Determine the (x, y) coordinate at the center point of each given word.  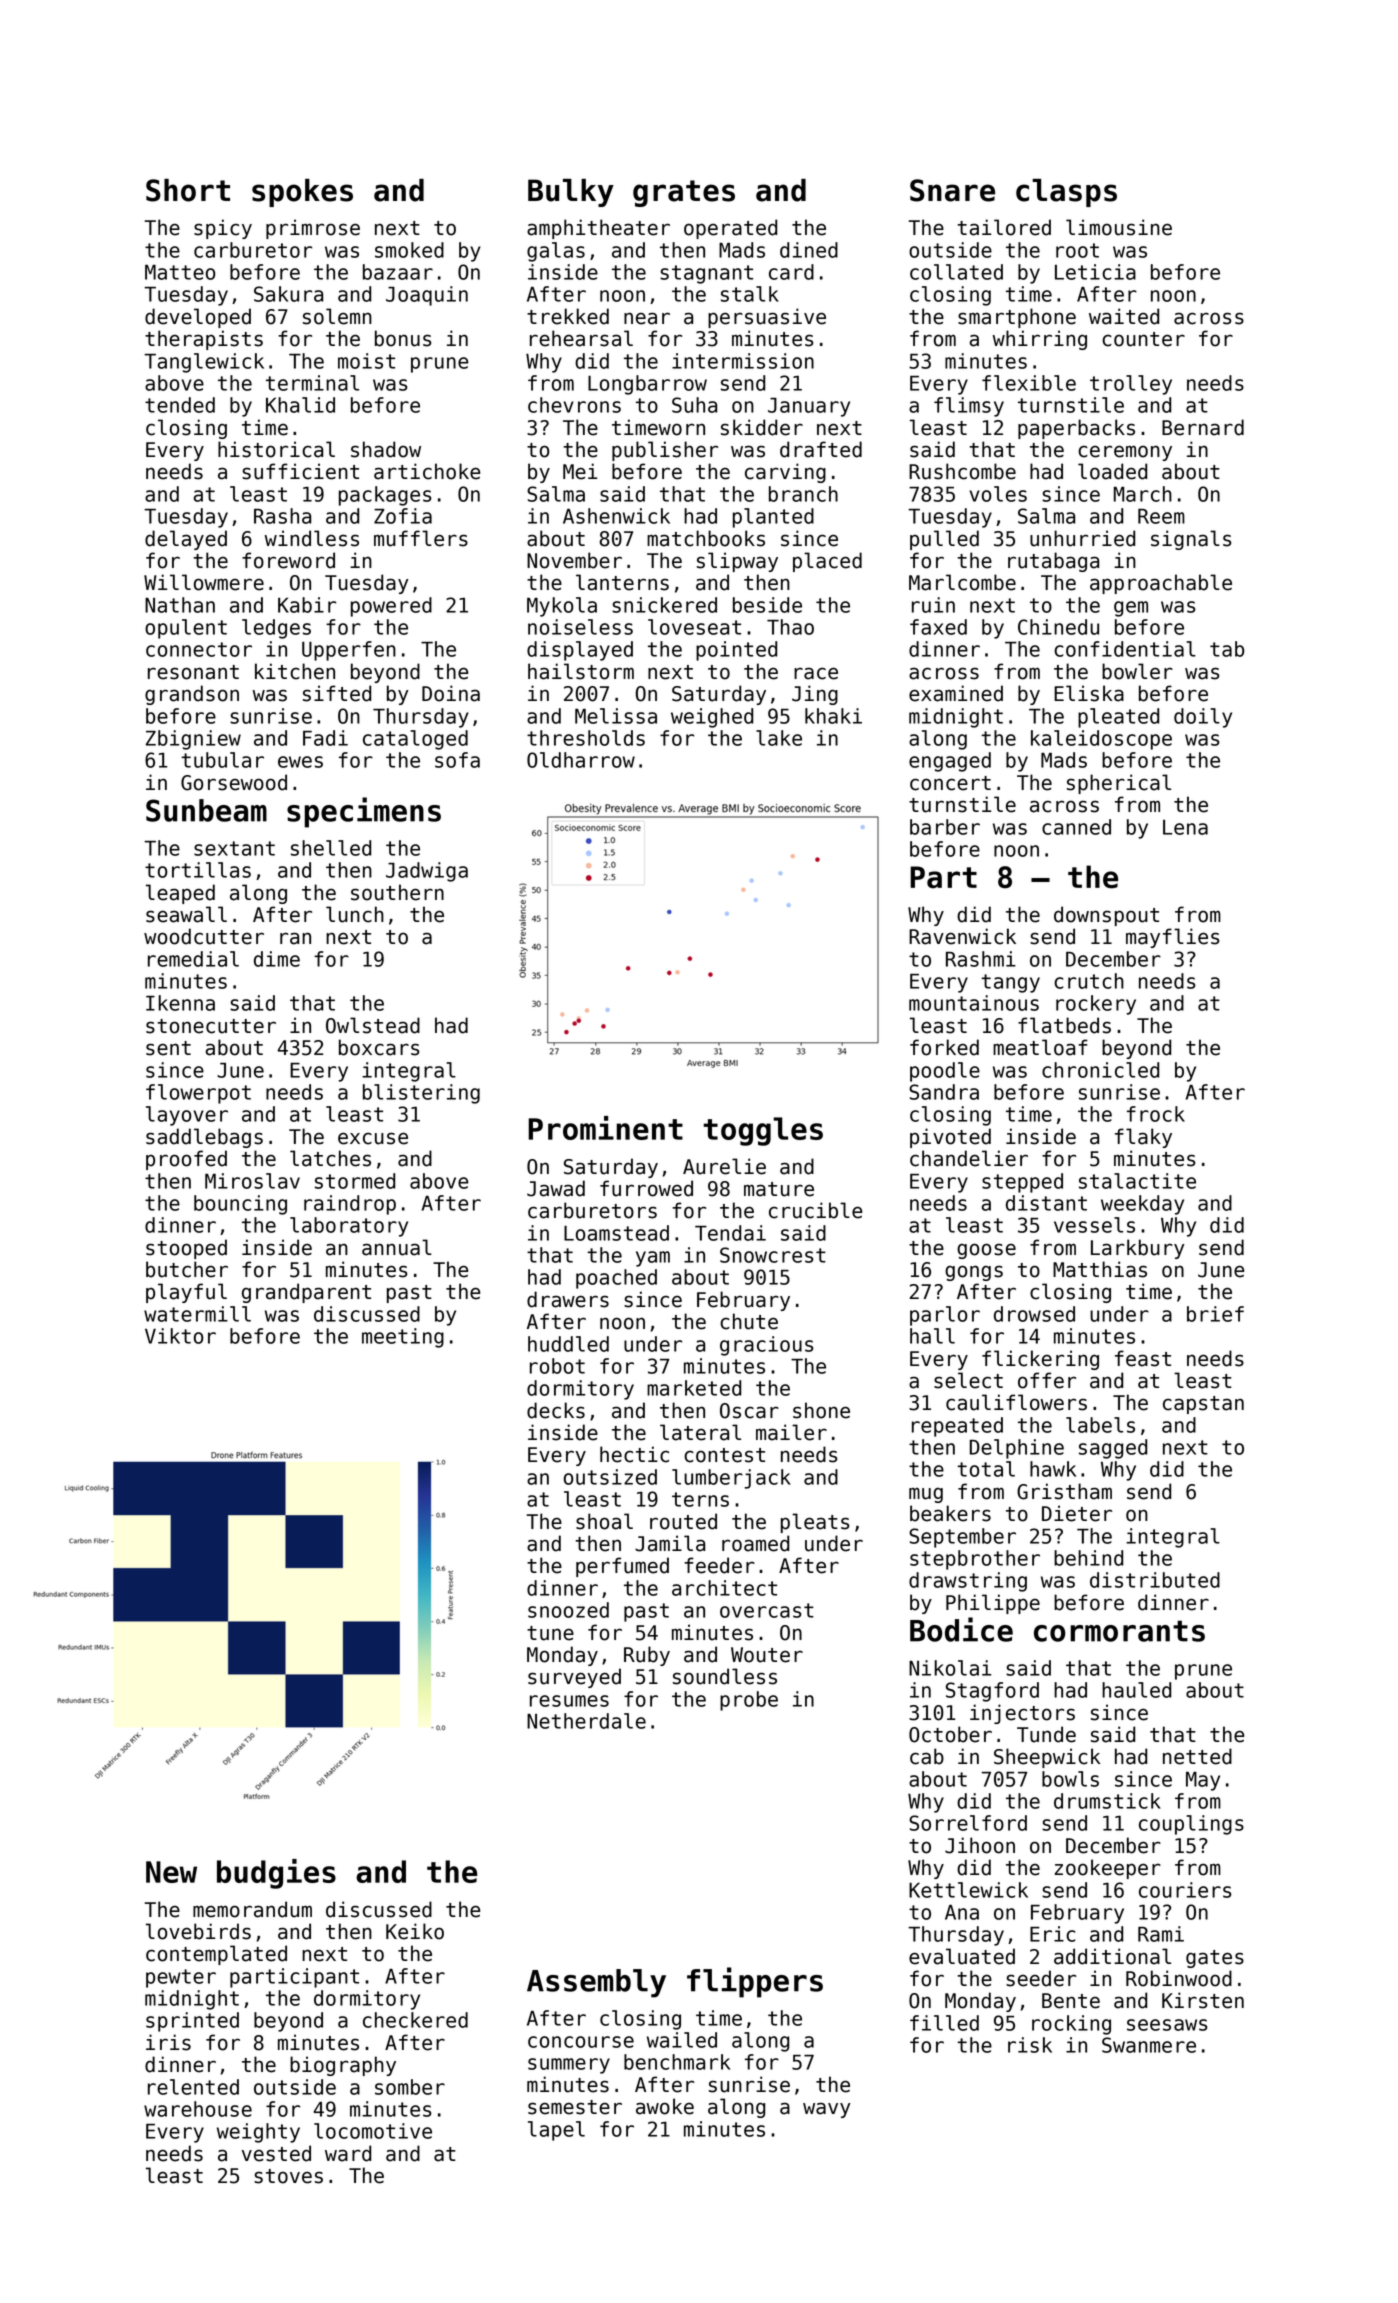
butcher (187, 1269)
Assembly (596, 1983)
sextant (234, 848)
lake (779, 738)
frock (1156, 1114)
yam (653, 1259)
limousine (1119, 227)
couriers (1185, 1890)
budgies (276, 1874)
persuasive (767, 318)
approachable (1161, 584)
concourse (581, 2042)
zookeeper (1108, 1869)
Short (188, 190)
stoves (288, 2176)
